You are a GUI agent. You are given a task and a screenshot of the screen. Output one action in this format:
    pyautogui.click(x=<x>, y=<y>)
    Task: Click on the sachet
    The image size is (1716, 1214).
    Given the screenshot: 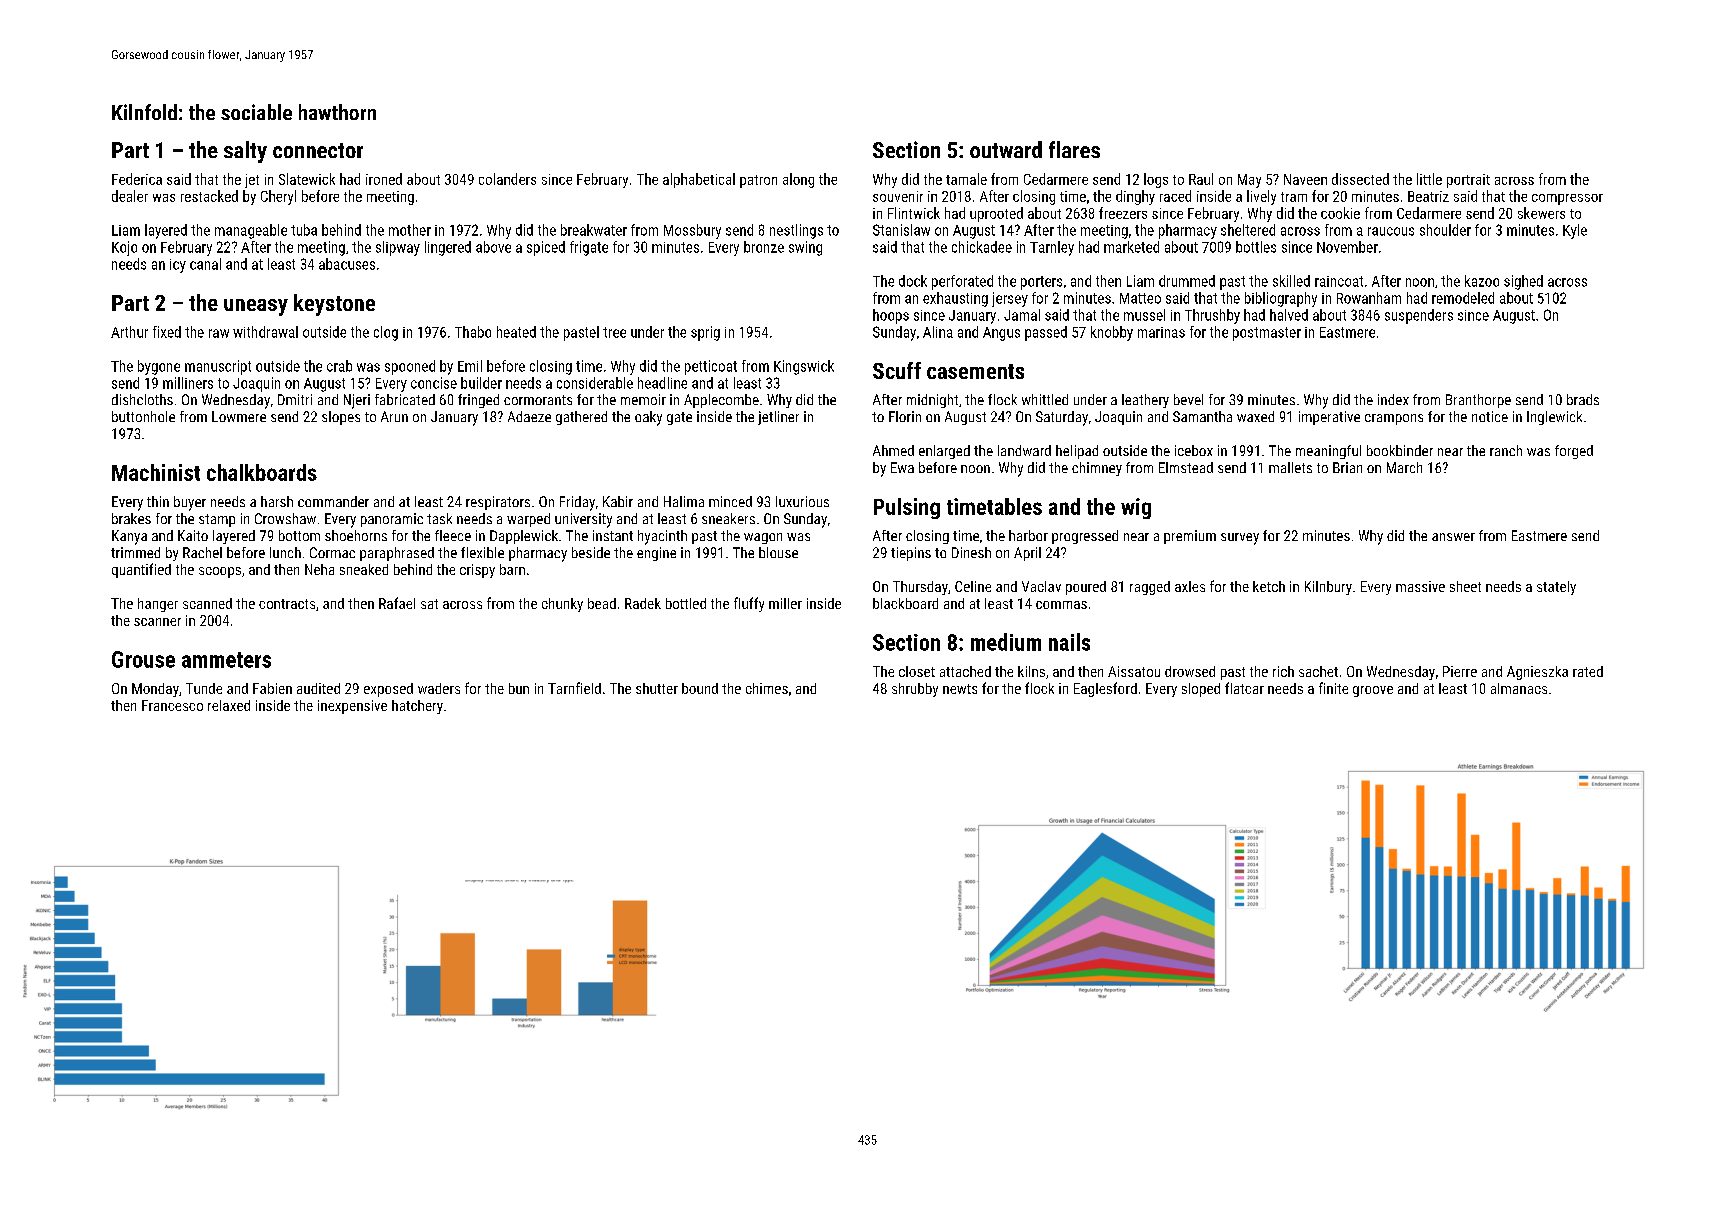 What is the action you would take?
    pyautogui.click(x=1318, y=671)
